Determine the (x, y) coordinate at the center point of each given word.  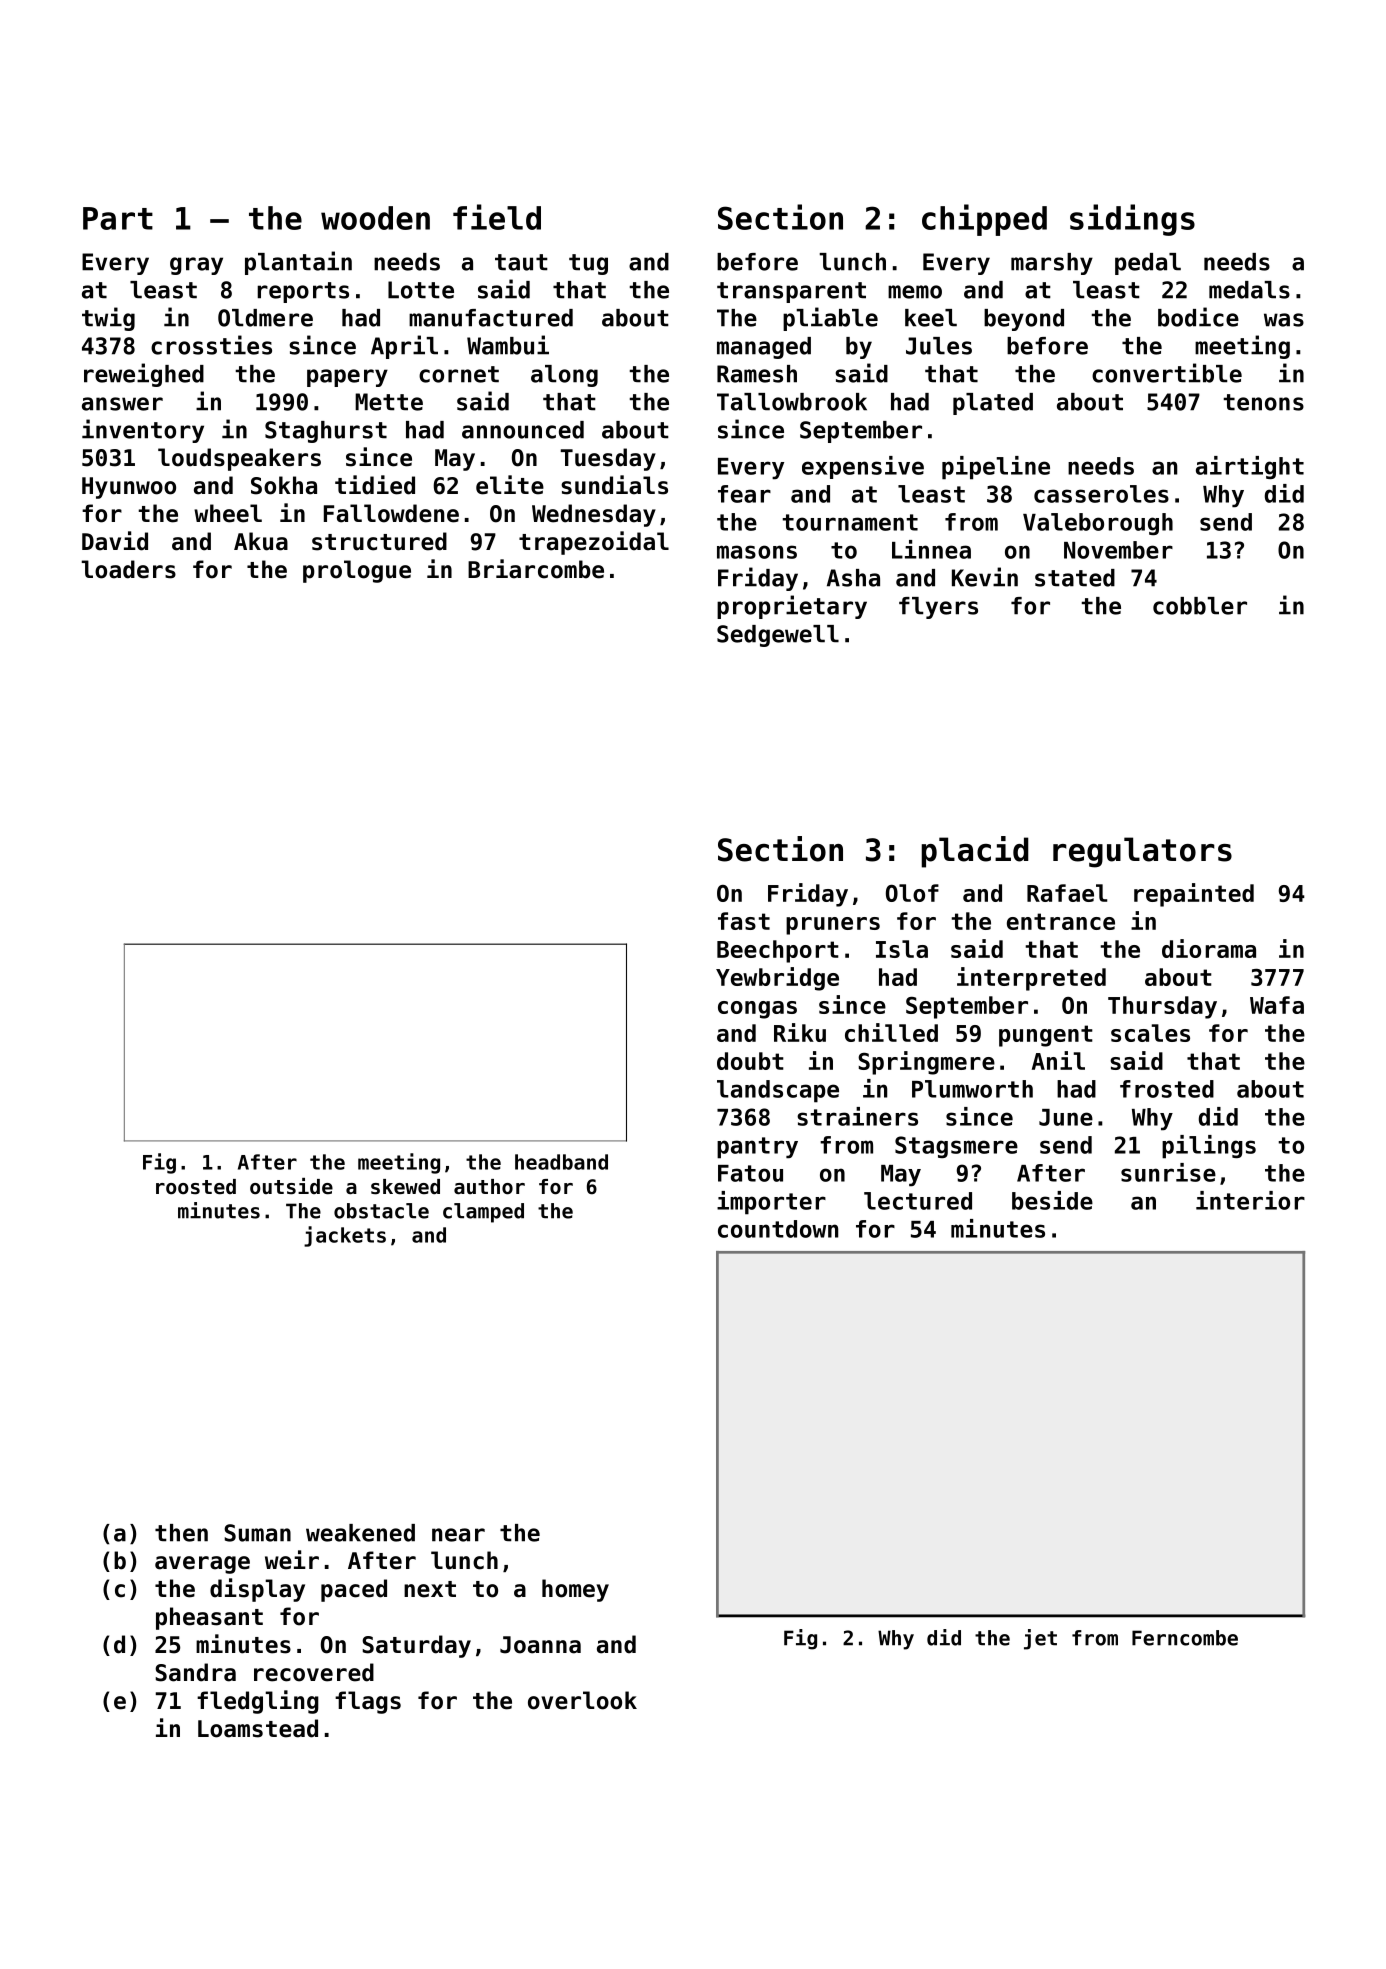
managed (764, 348)
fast (744, 921)
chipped (984, 220)
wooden (375, 218)
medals (1249, 290)
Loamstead (258, 1728)
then (181, 1533)
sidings (1132, 220)
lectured (918, 1201)
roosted (196, 1187)
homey (575, 1590)
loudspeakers (239, 459)
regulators (1142, 852)
